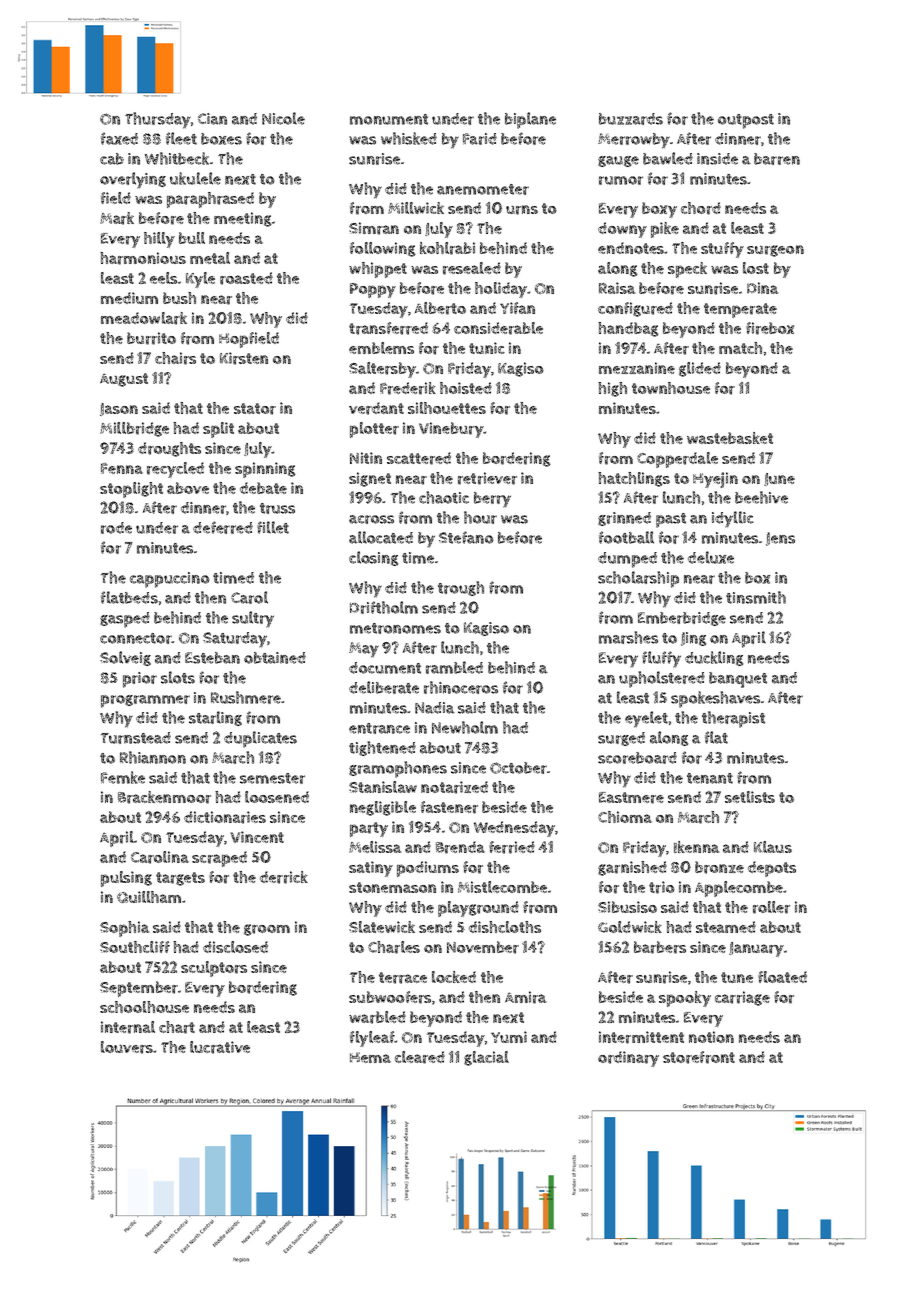  I want to click on lucrative, so click(220, 1047).
